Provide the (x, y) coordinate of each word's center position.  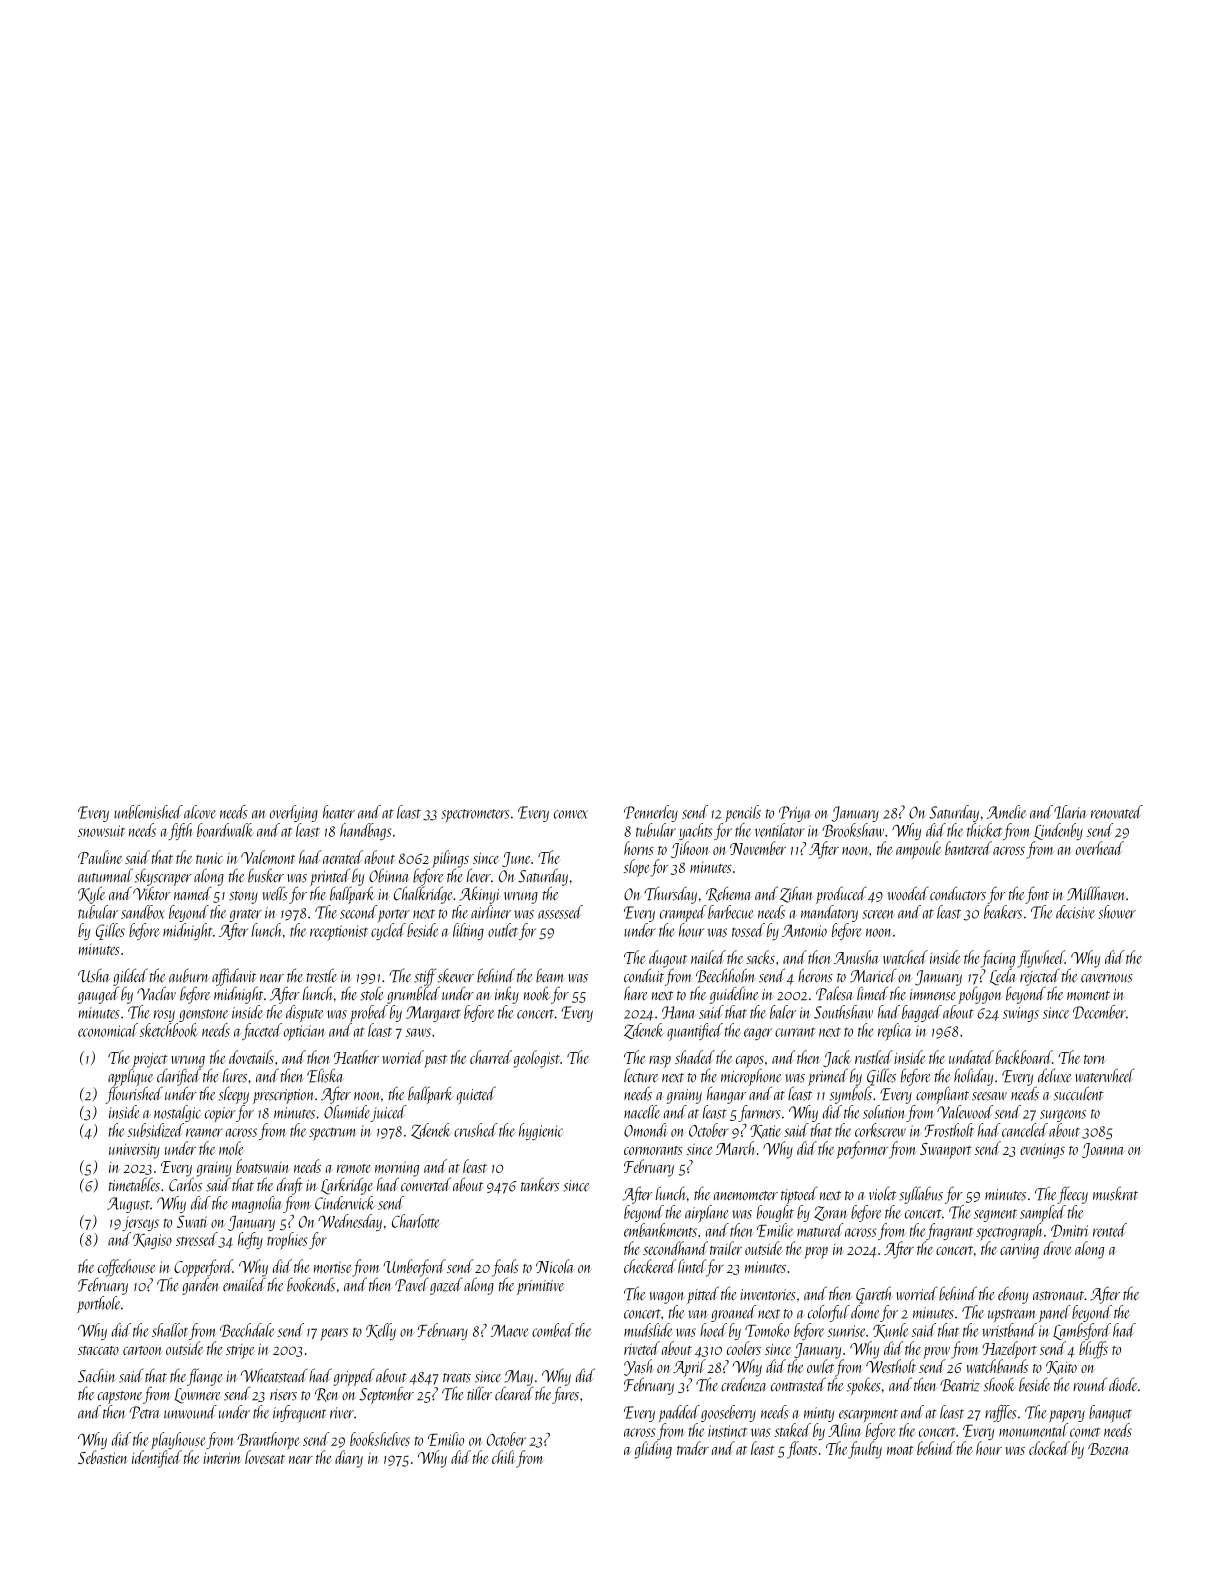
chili (503, 1457)
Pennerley (651, 813)
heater (339, 812)
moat (900, 1450)
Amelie (1007, 812)
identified (157, 1459)
